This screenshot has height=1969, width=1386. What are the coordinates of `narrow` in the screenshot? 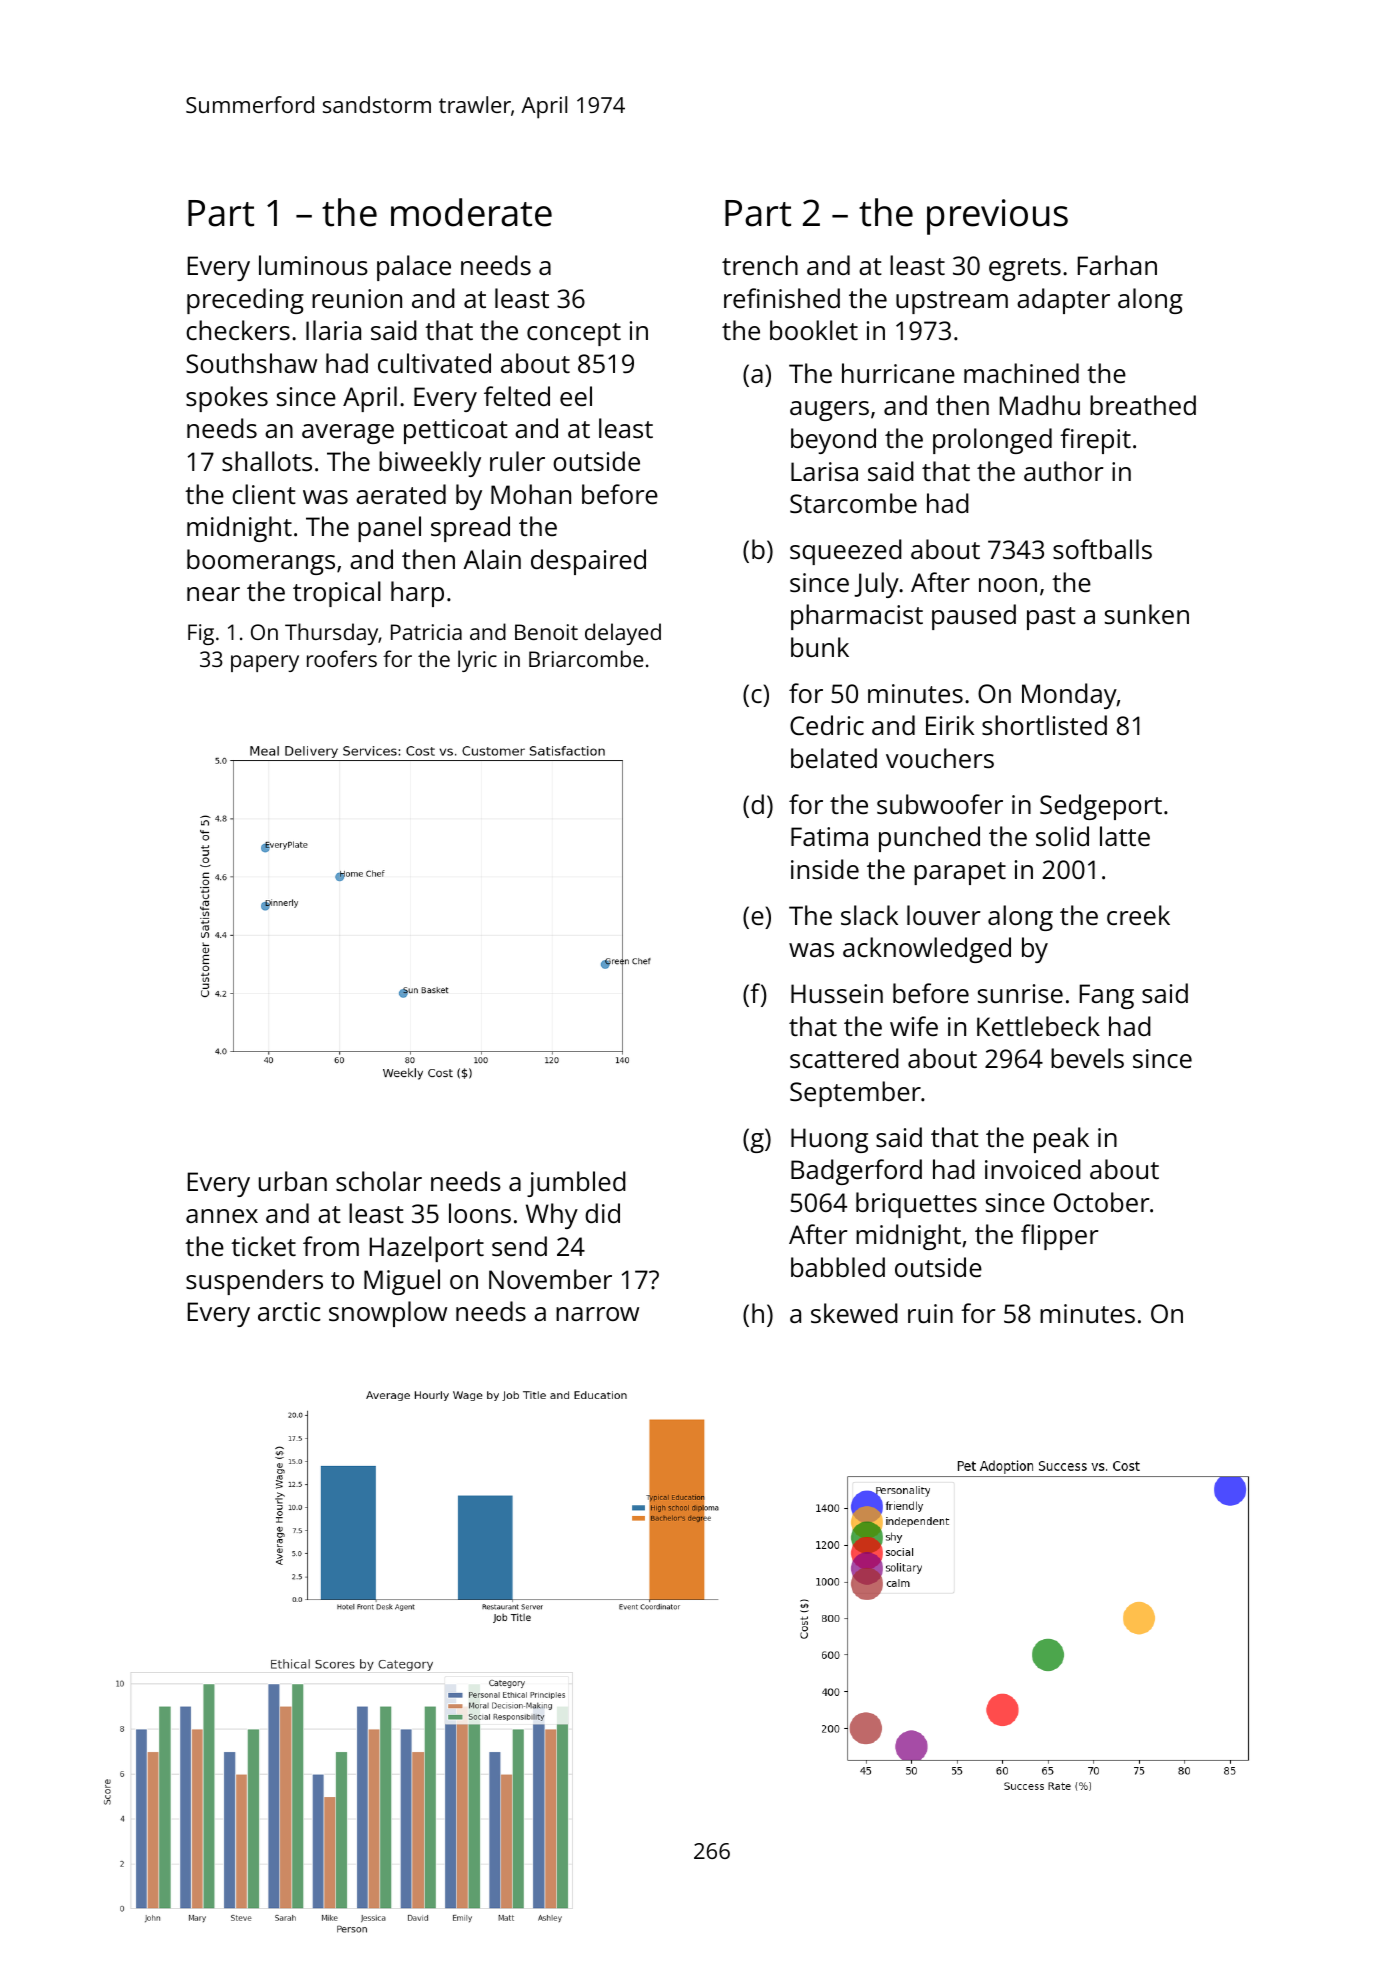 It's located at (597, 1314).
